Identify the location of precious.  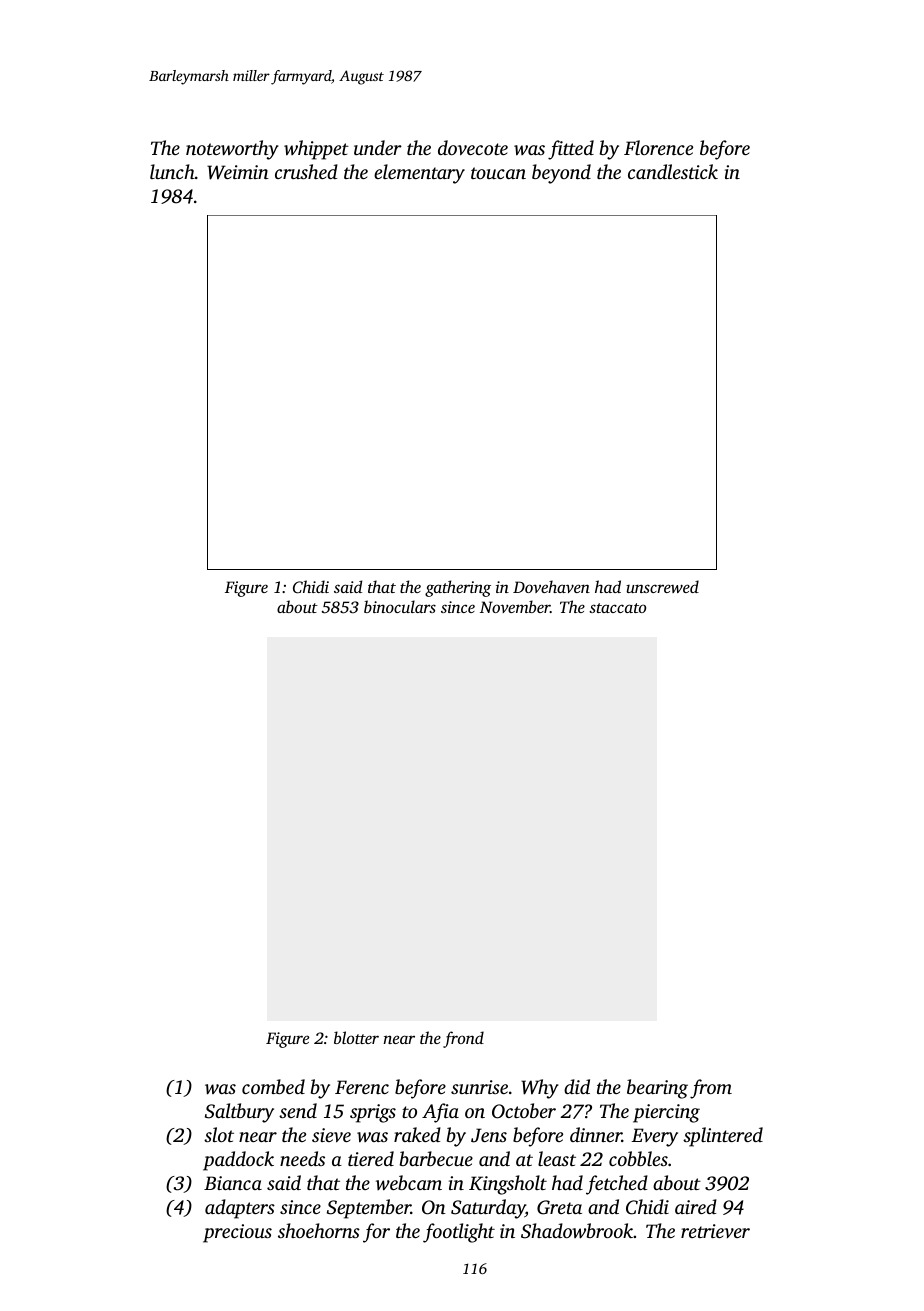
(237, 1233).
